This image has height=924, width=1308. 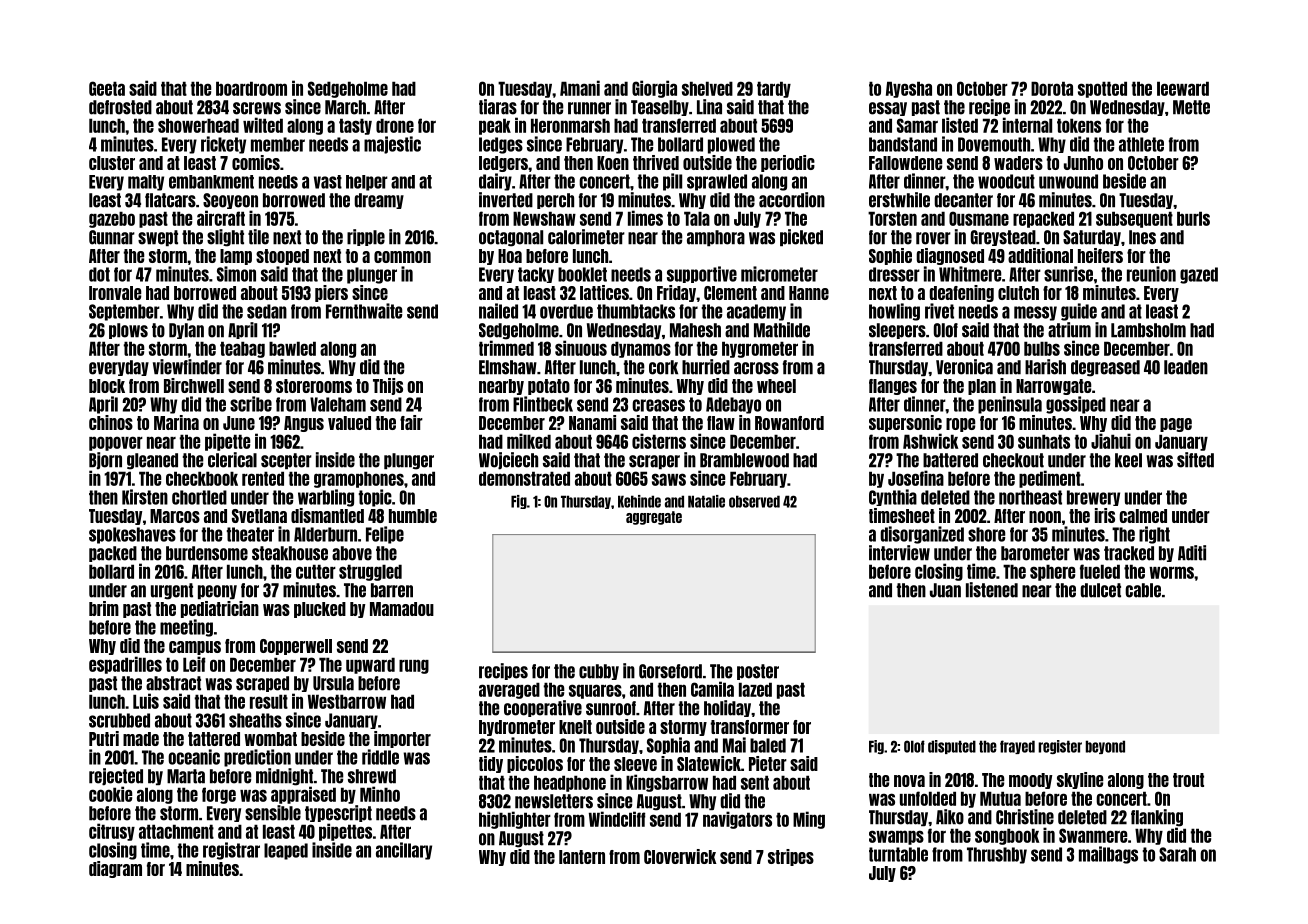 What do you see at coordinates (706, 501) in the image?
I see `Natalie` at bounding box center [706, 501].
